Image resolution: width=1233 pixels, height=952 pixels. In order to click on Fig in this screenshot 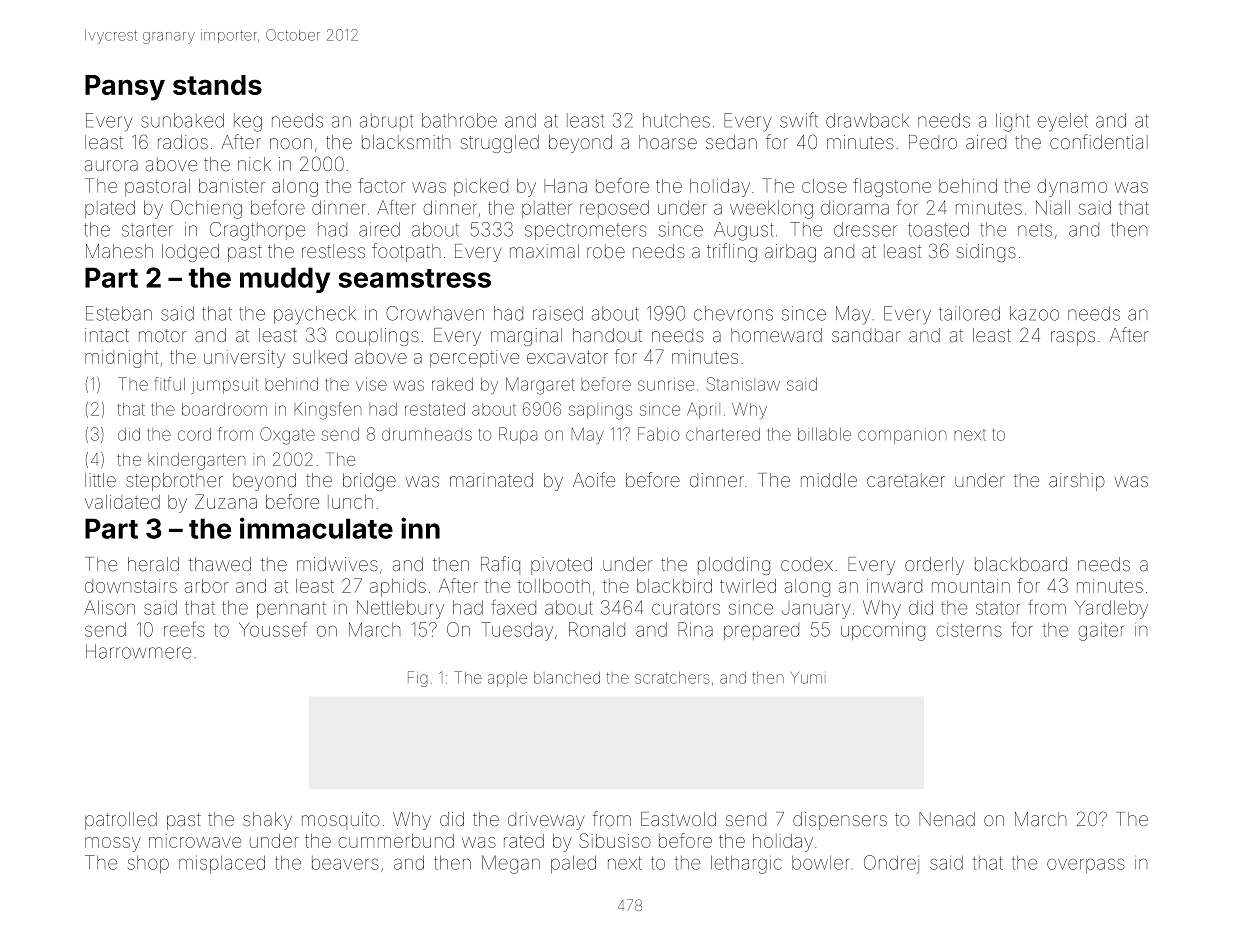, I will do `click(418, 679)`.
